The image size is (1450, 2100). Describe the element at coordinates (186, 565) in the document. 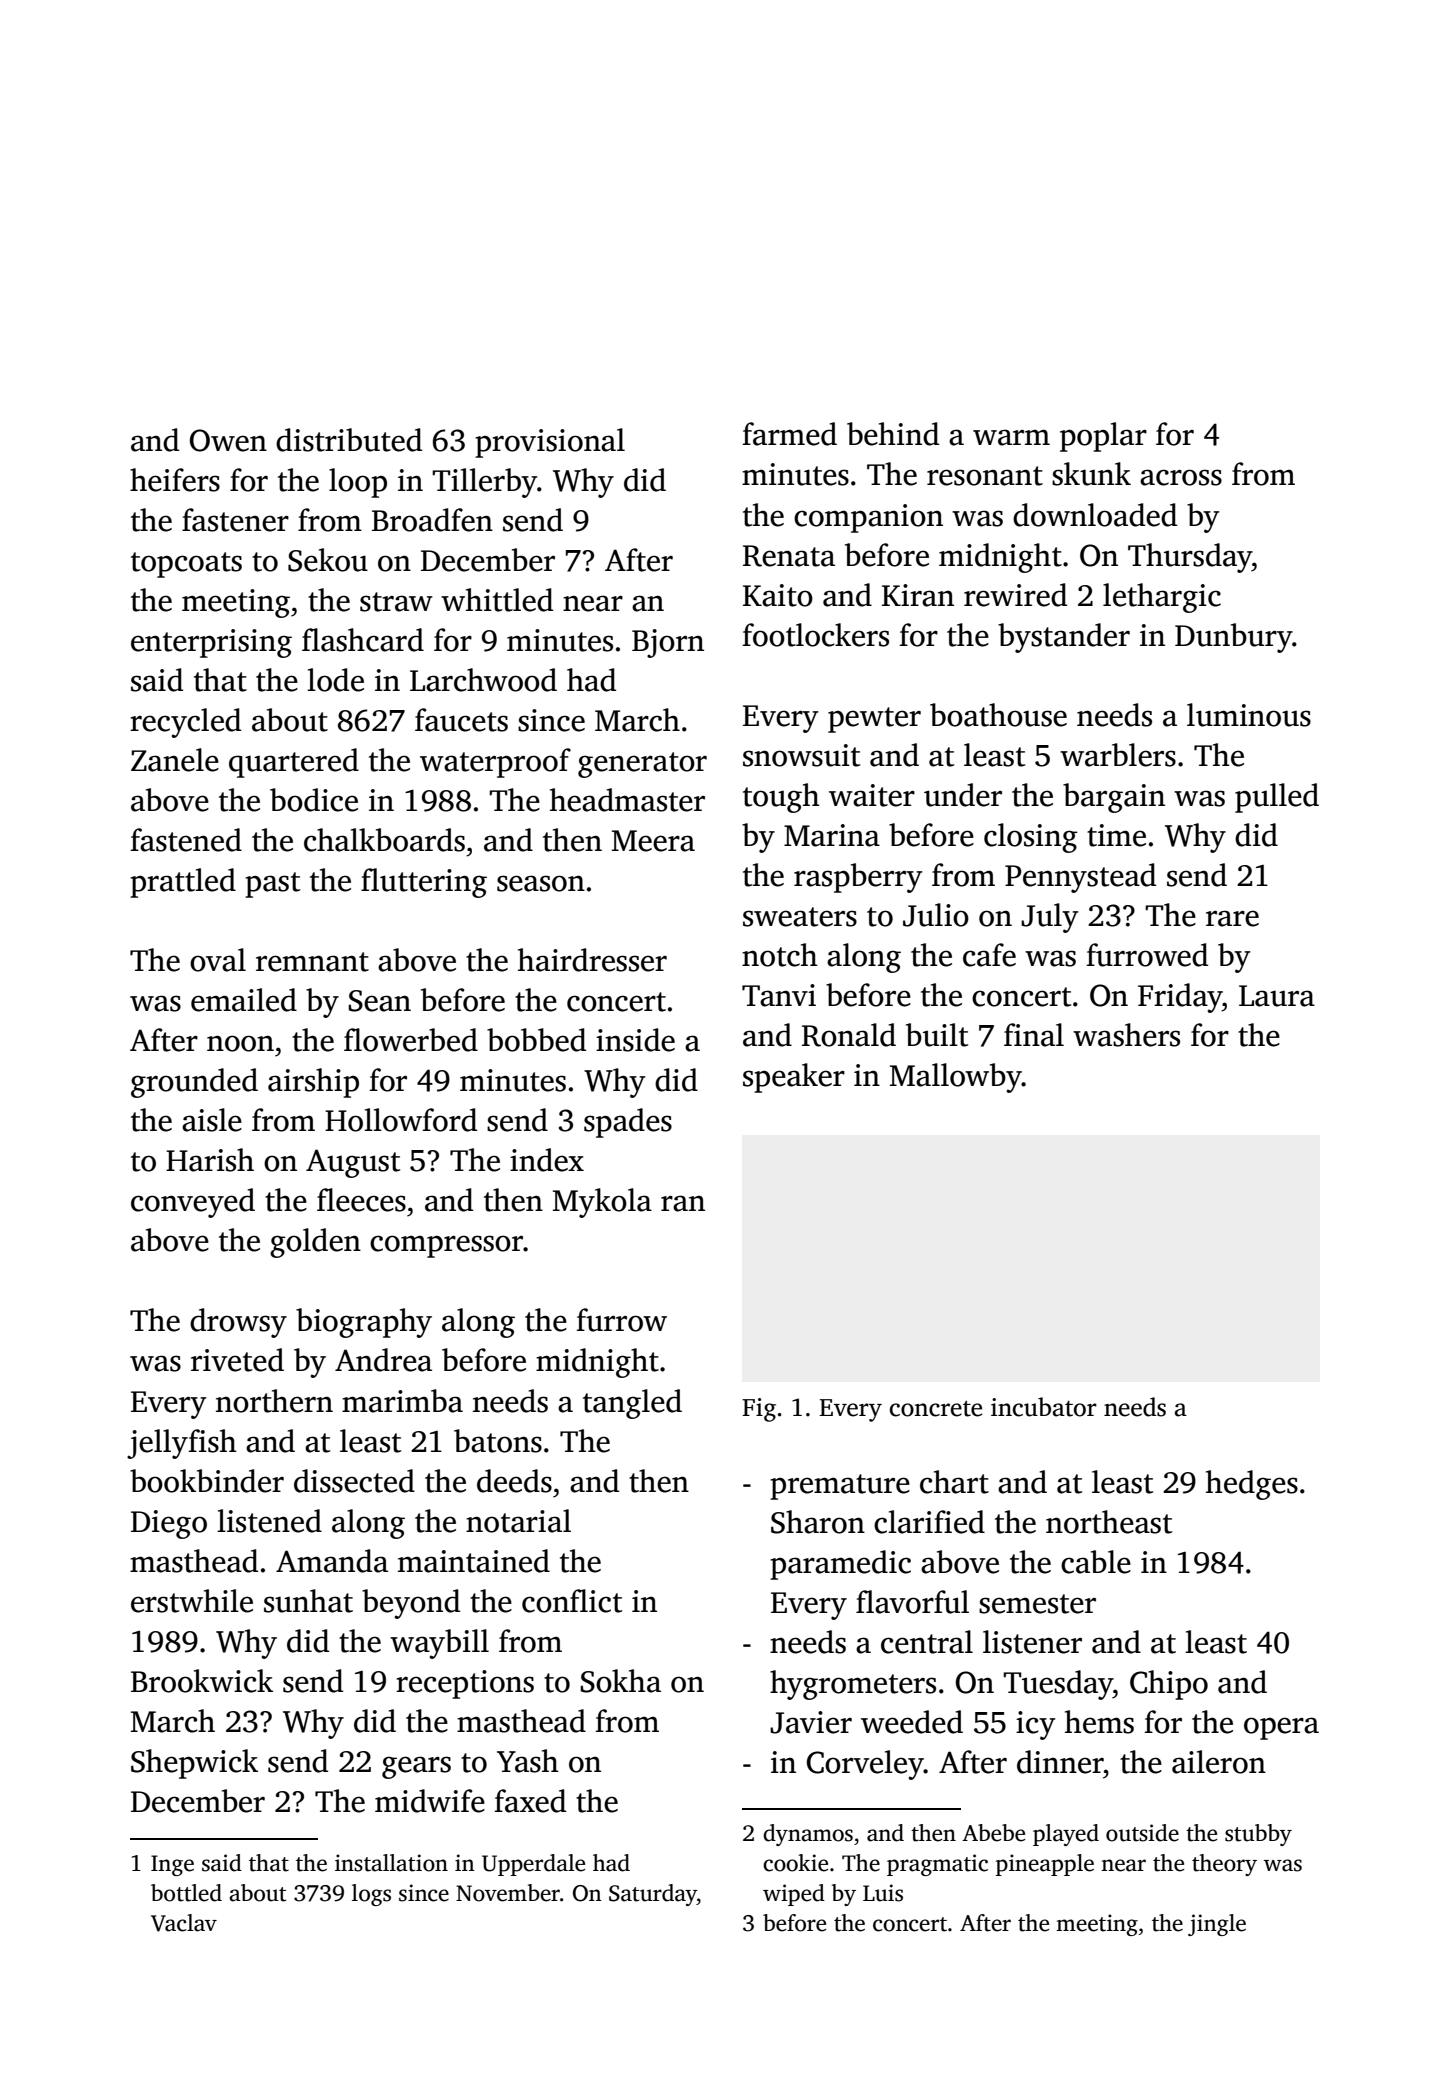

I see `topcoats` at that location.
